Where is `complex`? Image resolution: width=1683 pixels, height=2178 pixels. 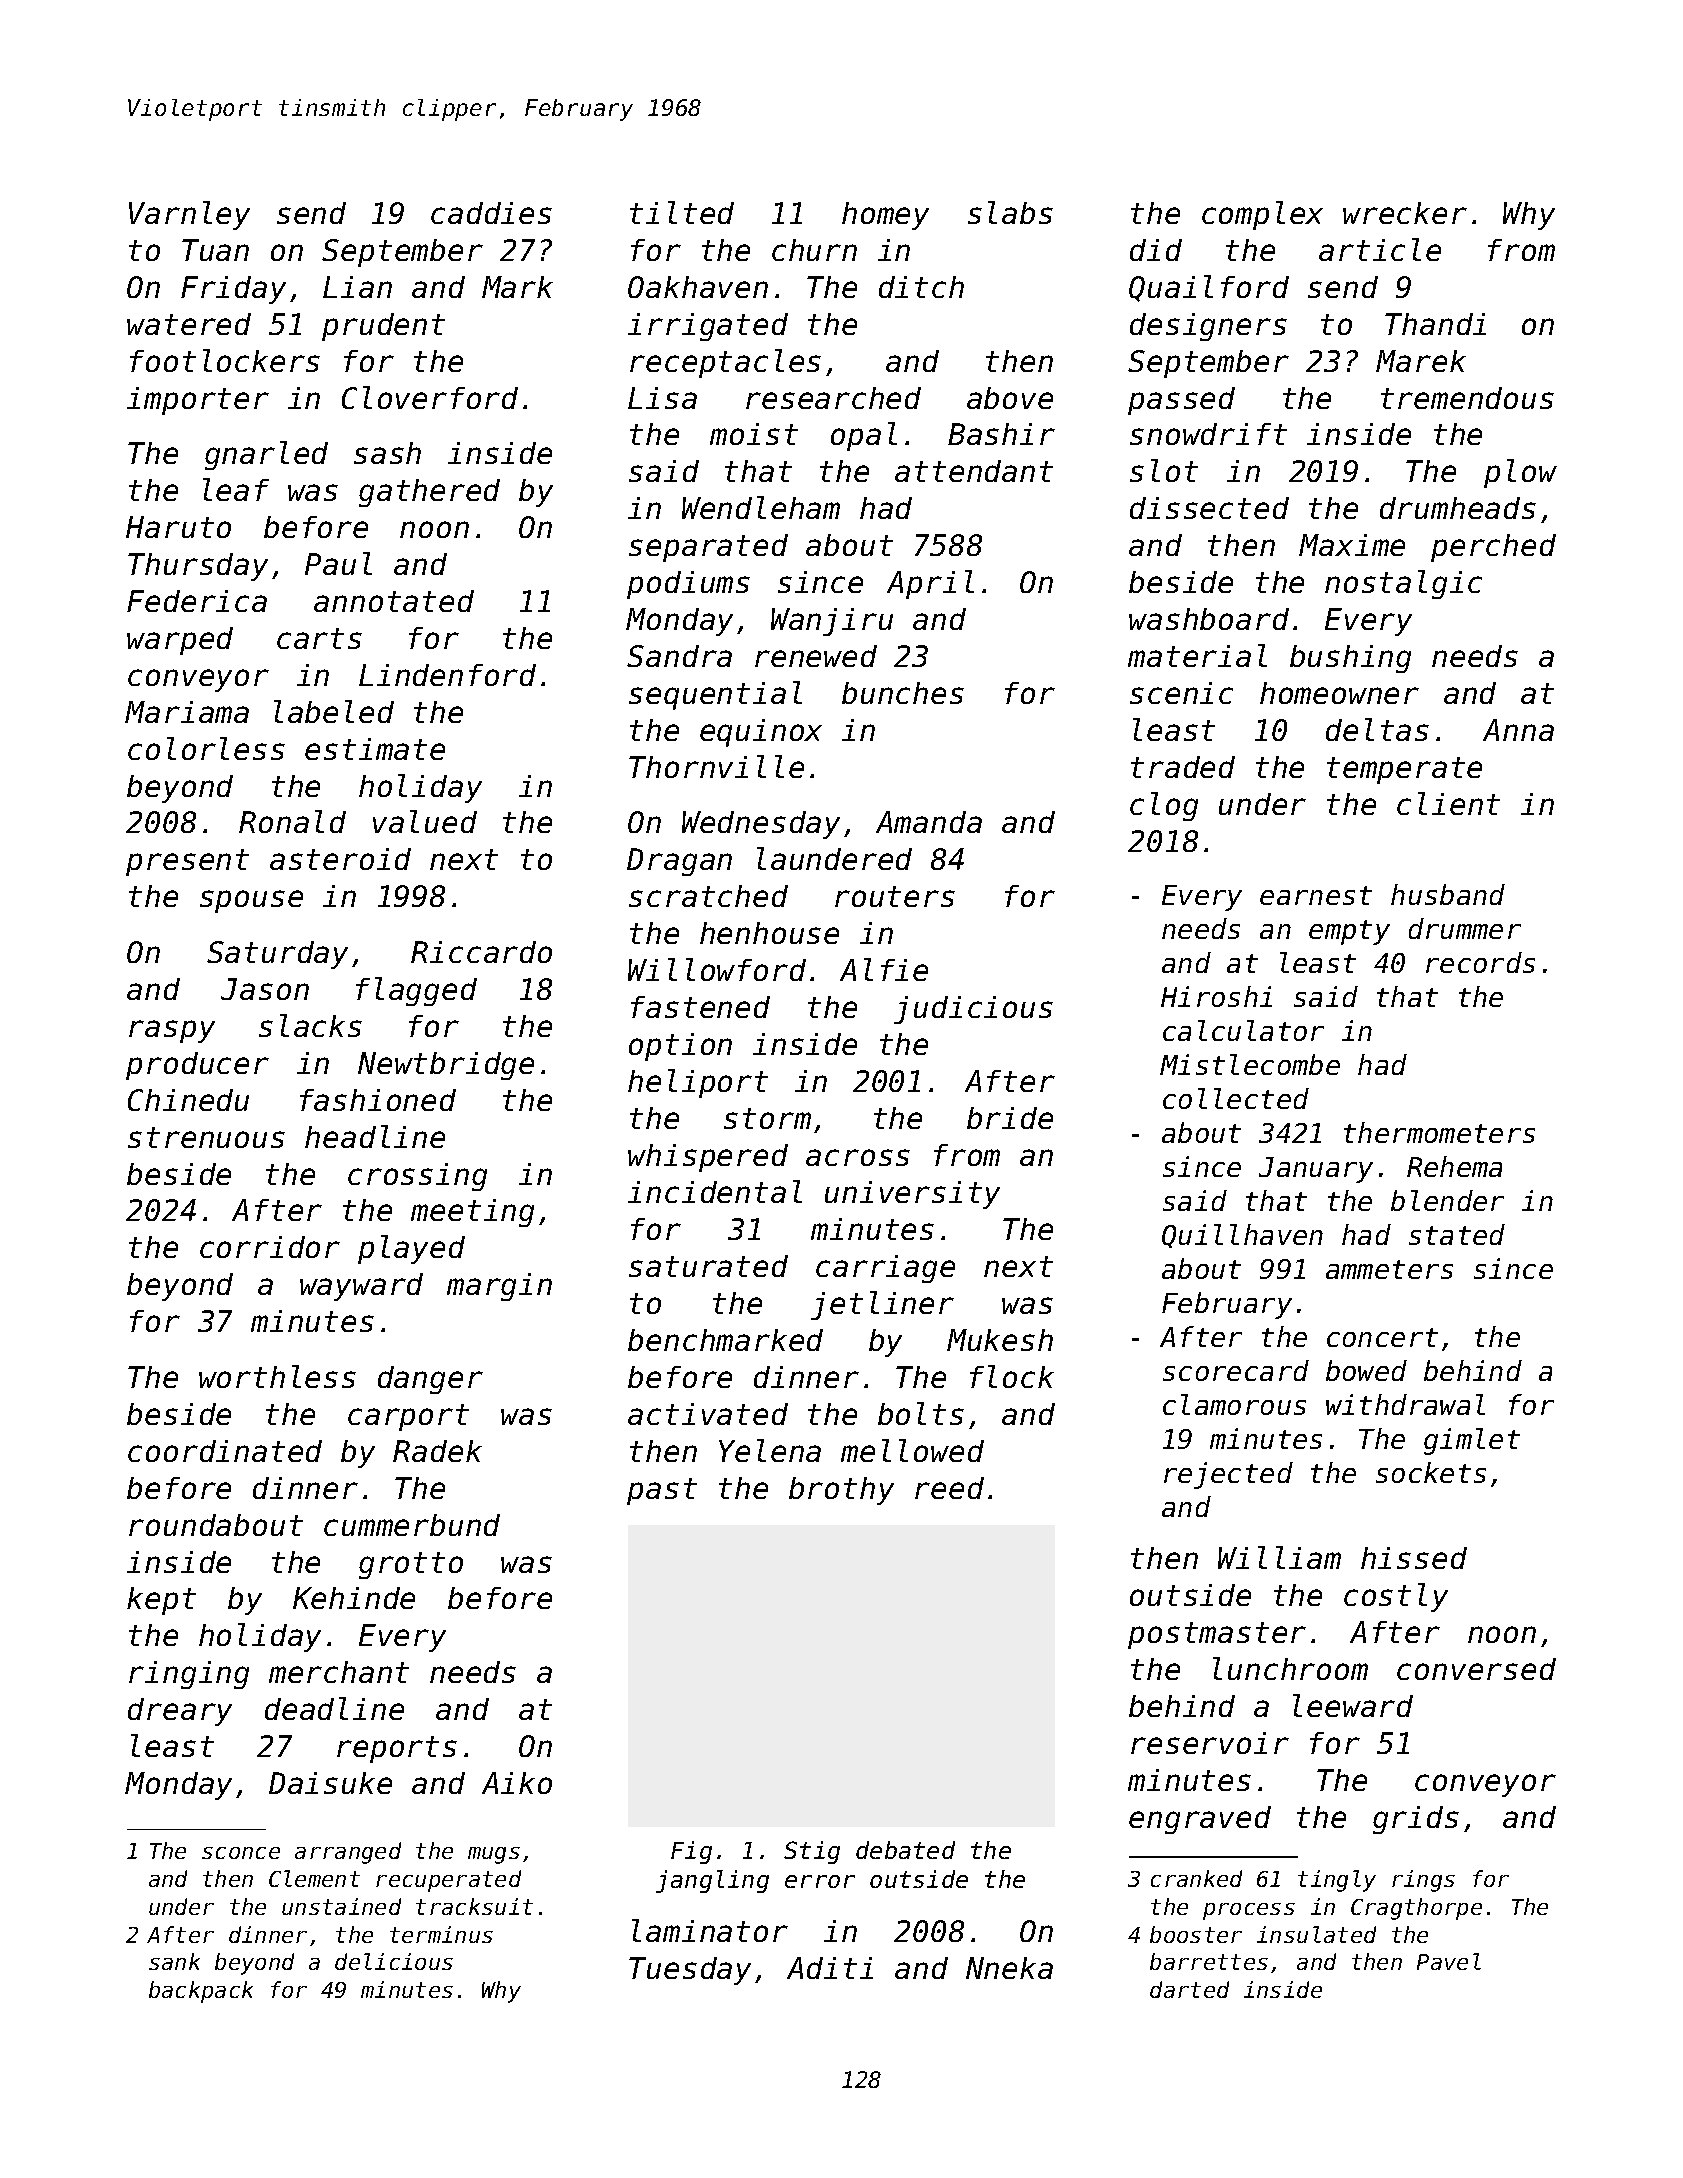 complex is located at coordinates (1262, 215).
